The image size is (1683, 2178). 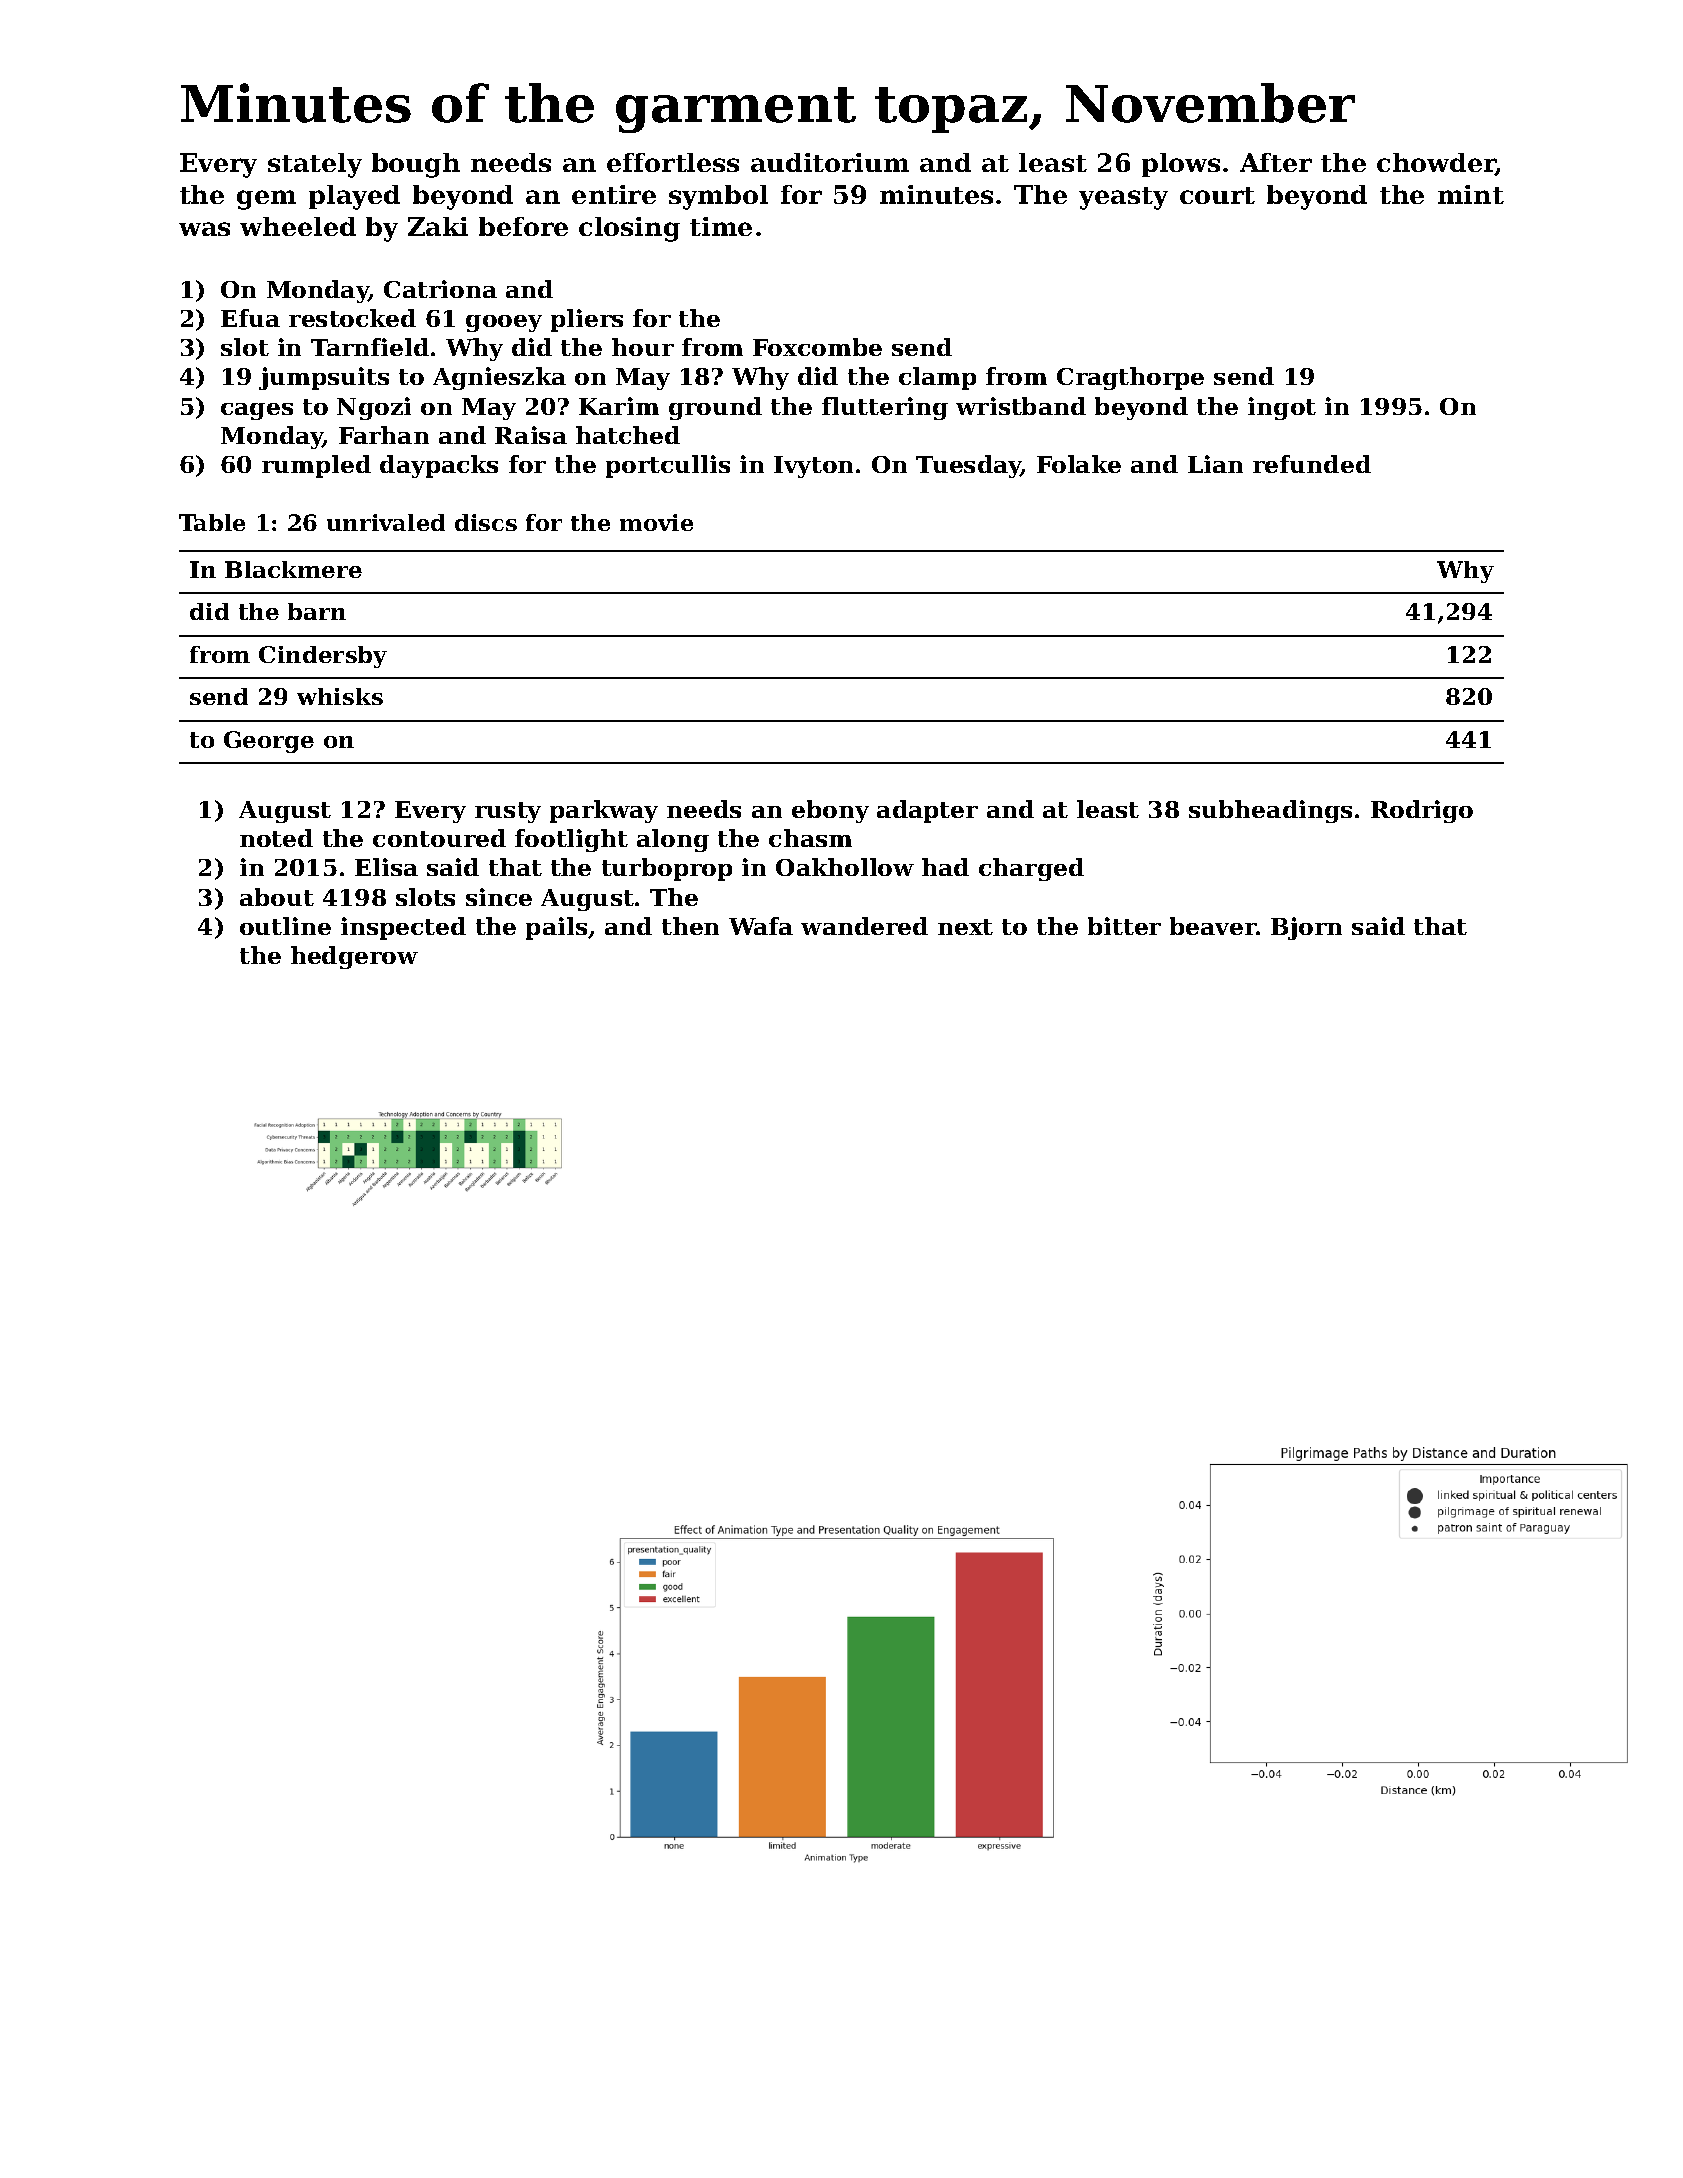 What do you see at coordinates (1181, 165) in the screenshot?
I see `plows` at bounding box center [1181, 165].
